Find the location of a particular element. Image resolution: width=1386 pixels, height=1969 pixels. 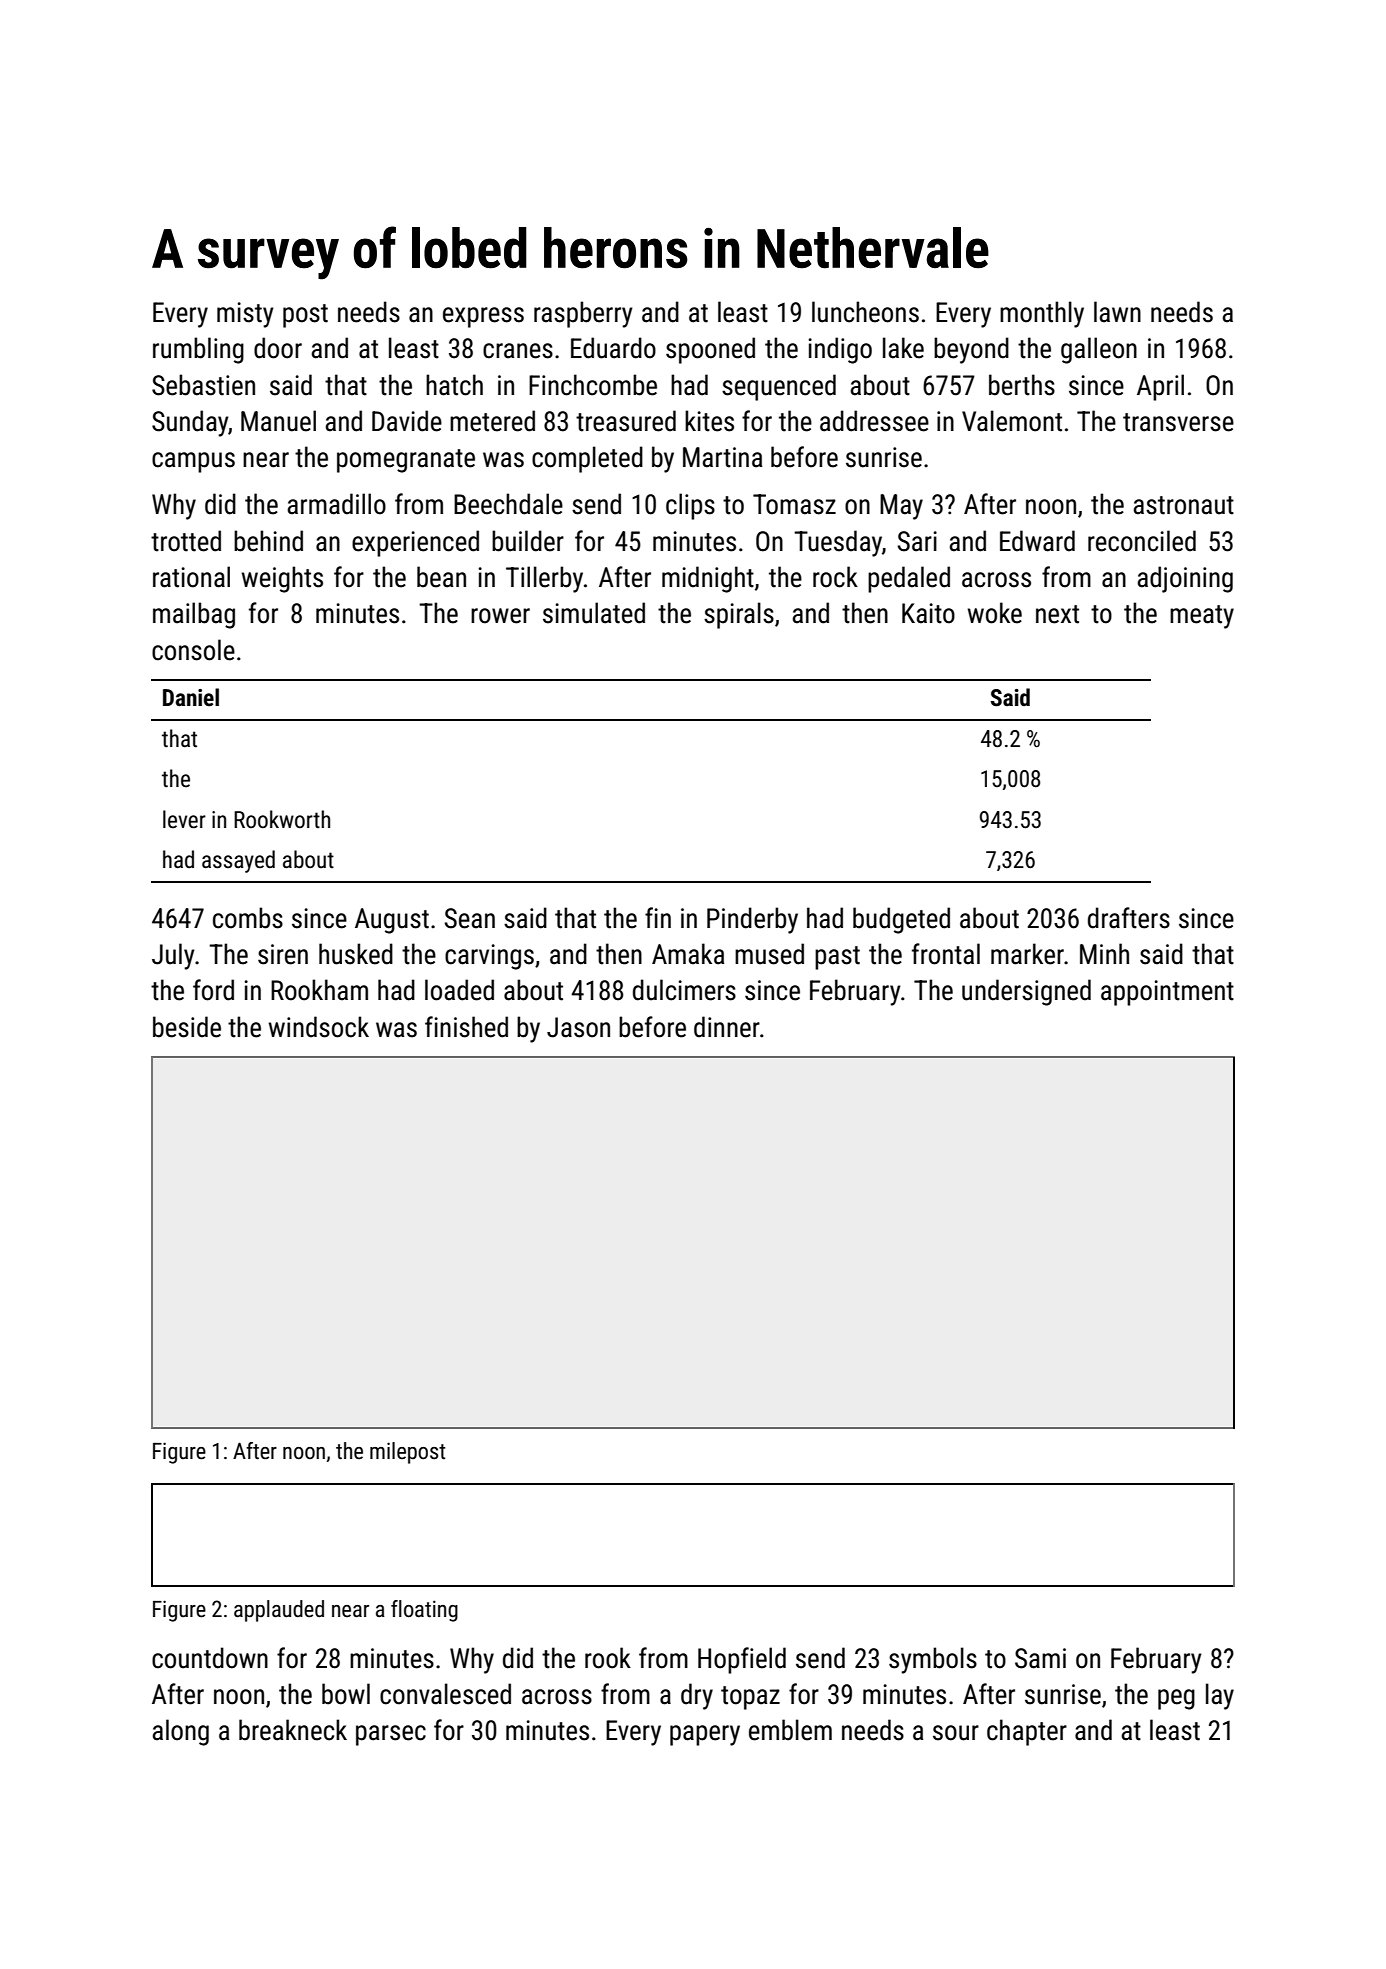

chapter is located at coordinates (1027, 1732).
